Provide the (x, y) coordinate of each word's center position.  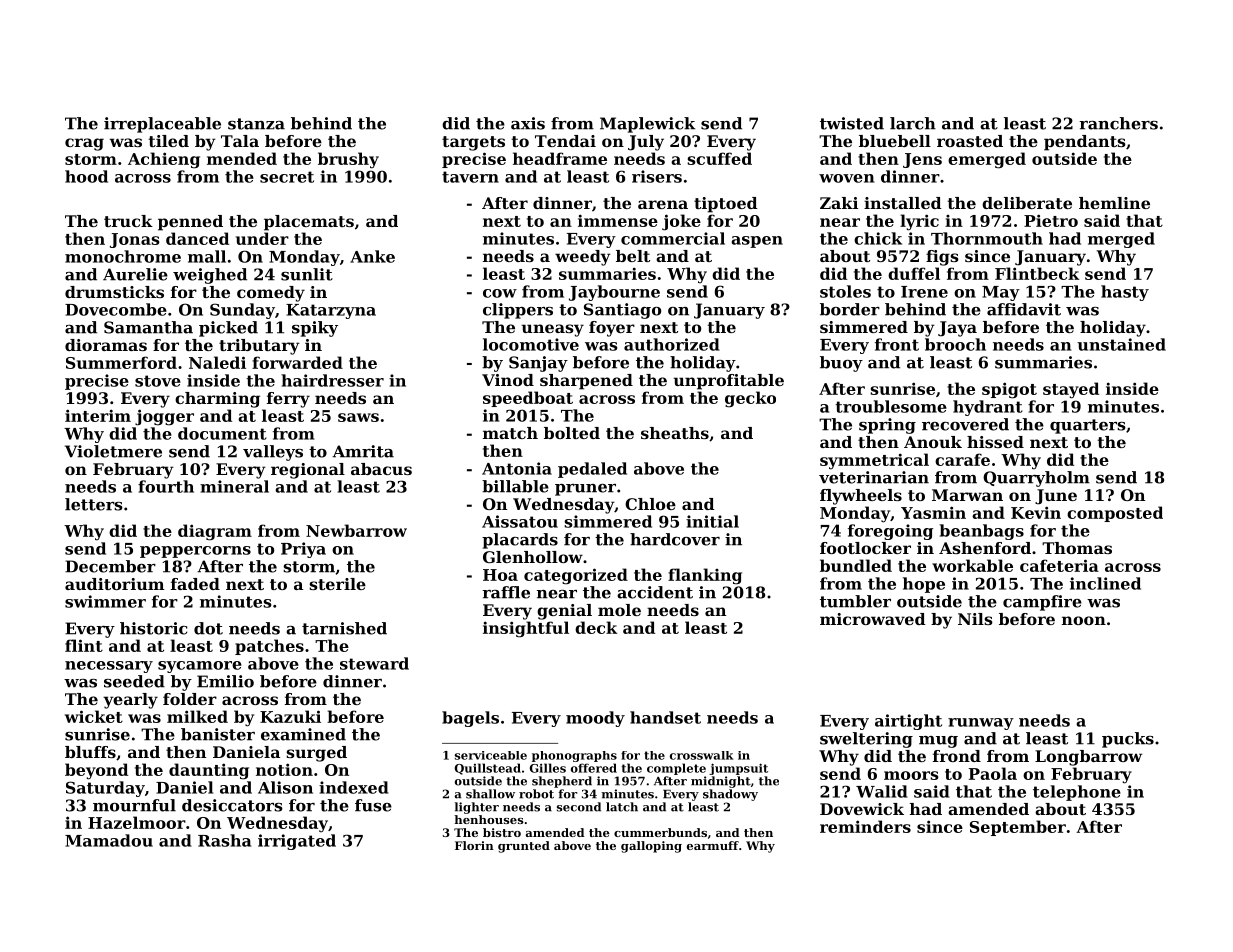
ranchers (1118, 123)
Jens (922, 160)
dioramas (106, 345)
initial (712, 521)
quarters (1088, 426)
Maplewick (647, 125)
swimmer (105, 601)
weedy (583, 258)
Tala (240, 141)
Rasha (224, 840)
